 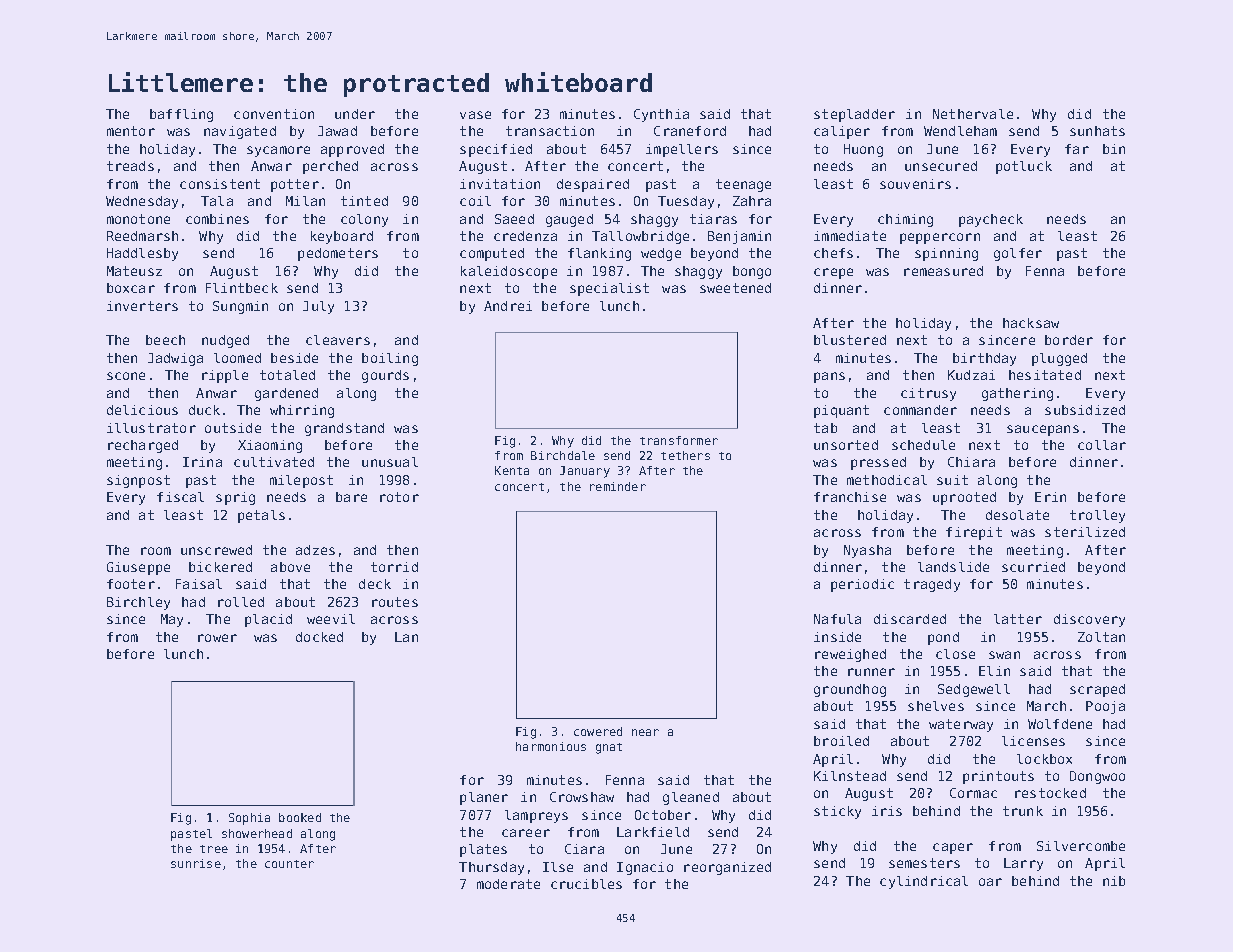 What do you see at coordinates (973, 114) in the page?
I see `Nethervale` at bounding box center [973, 114].
